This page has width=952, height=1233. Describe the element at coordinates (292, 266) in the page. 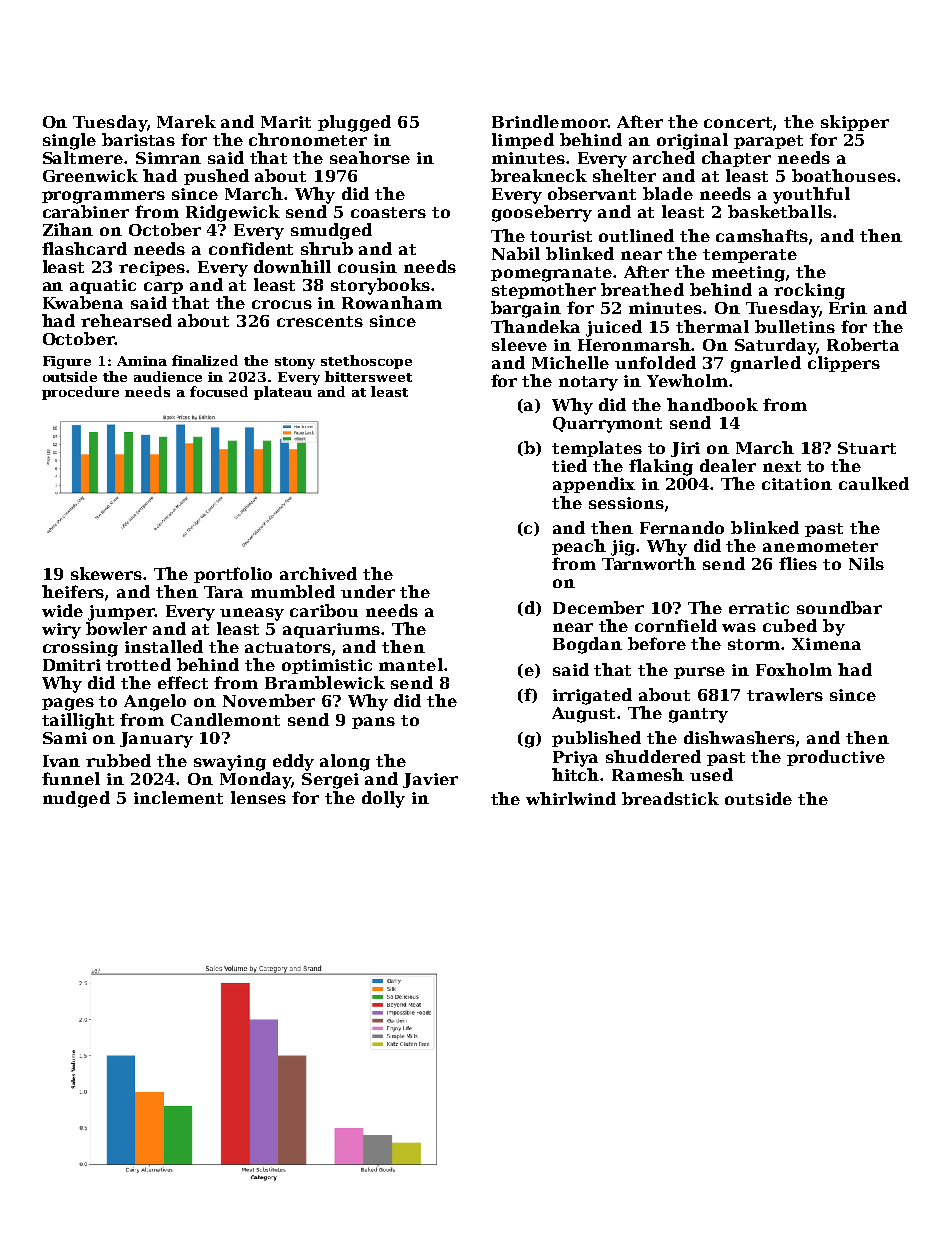

I see `downhill` at that location.
